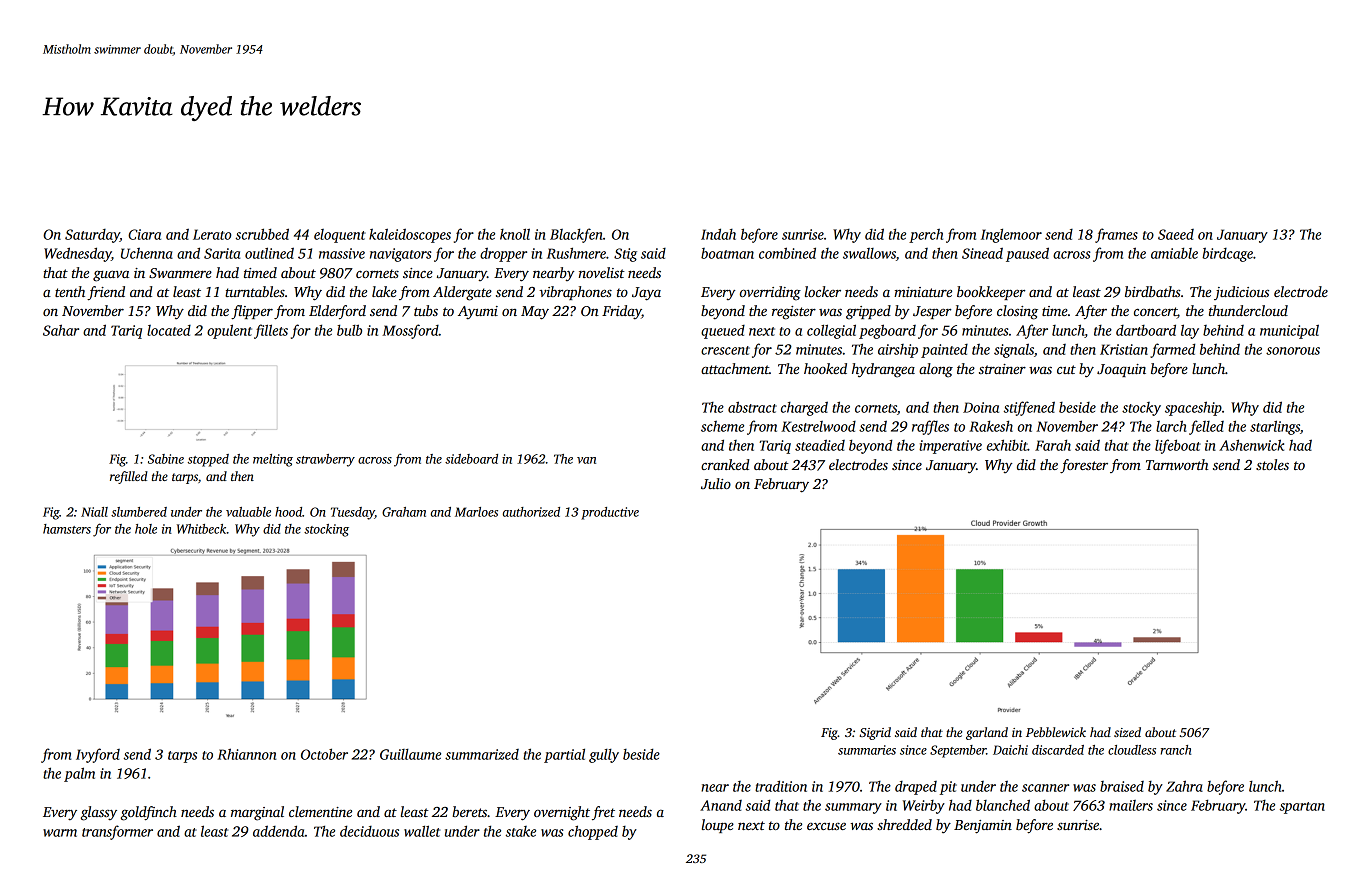 The height and width of the page is (887, 1372). I want to click on garland, so click(987, 733).
